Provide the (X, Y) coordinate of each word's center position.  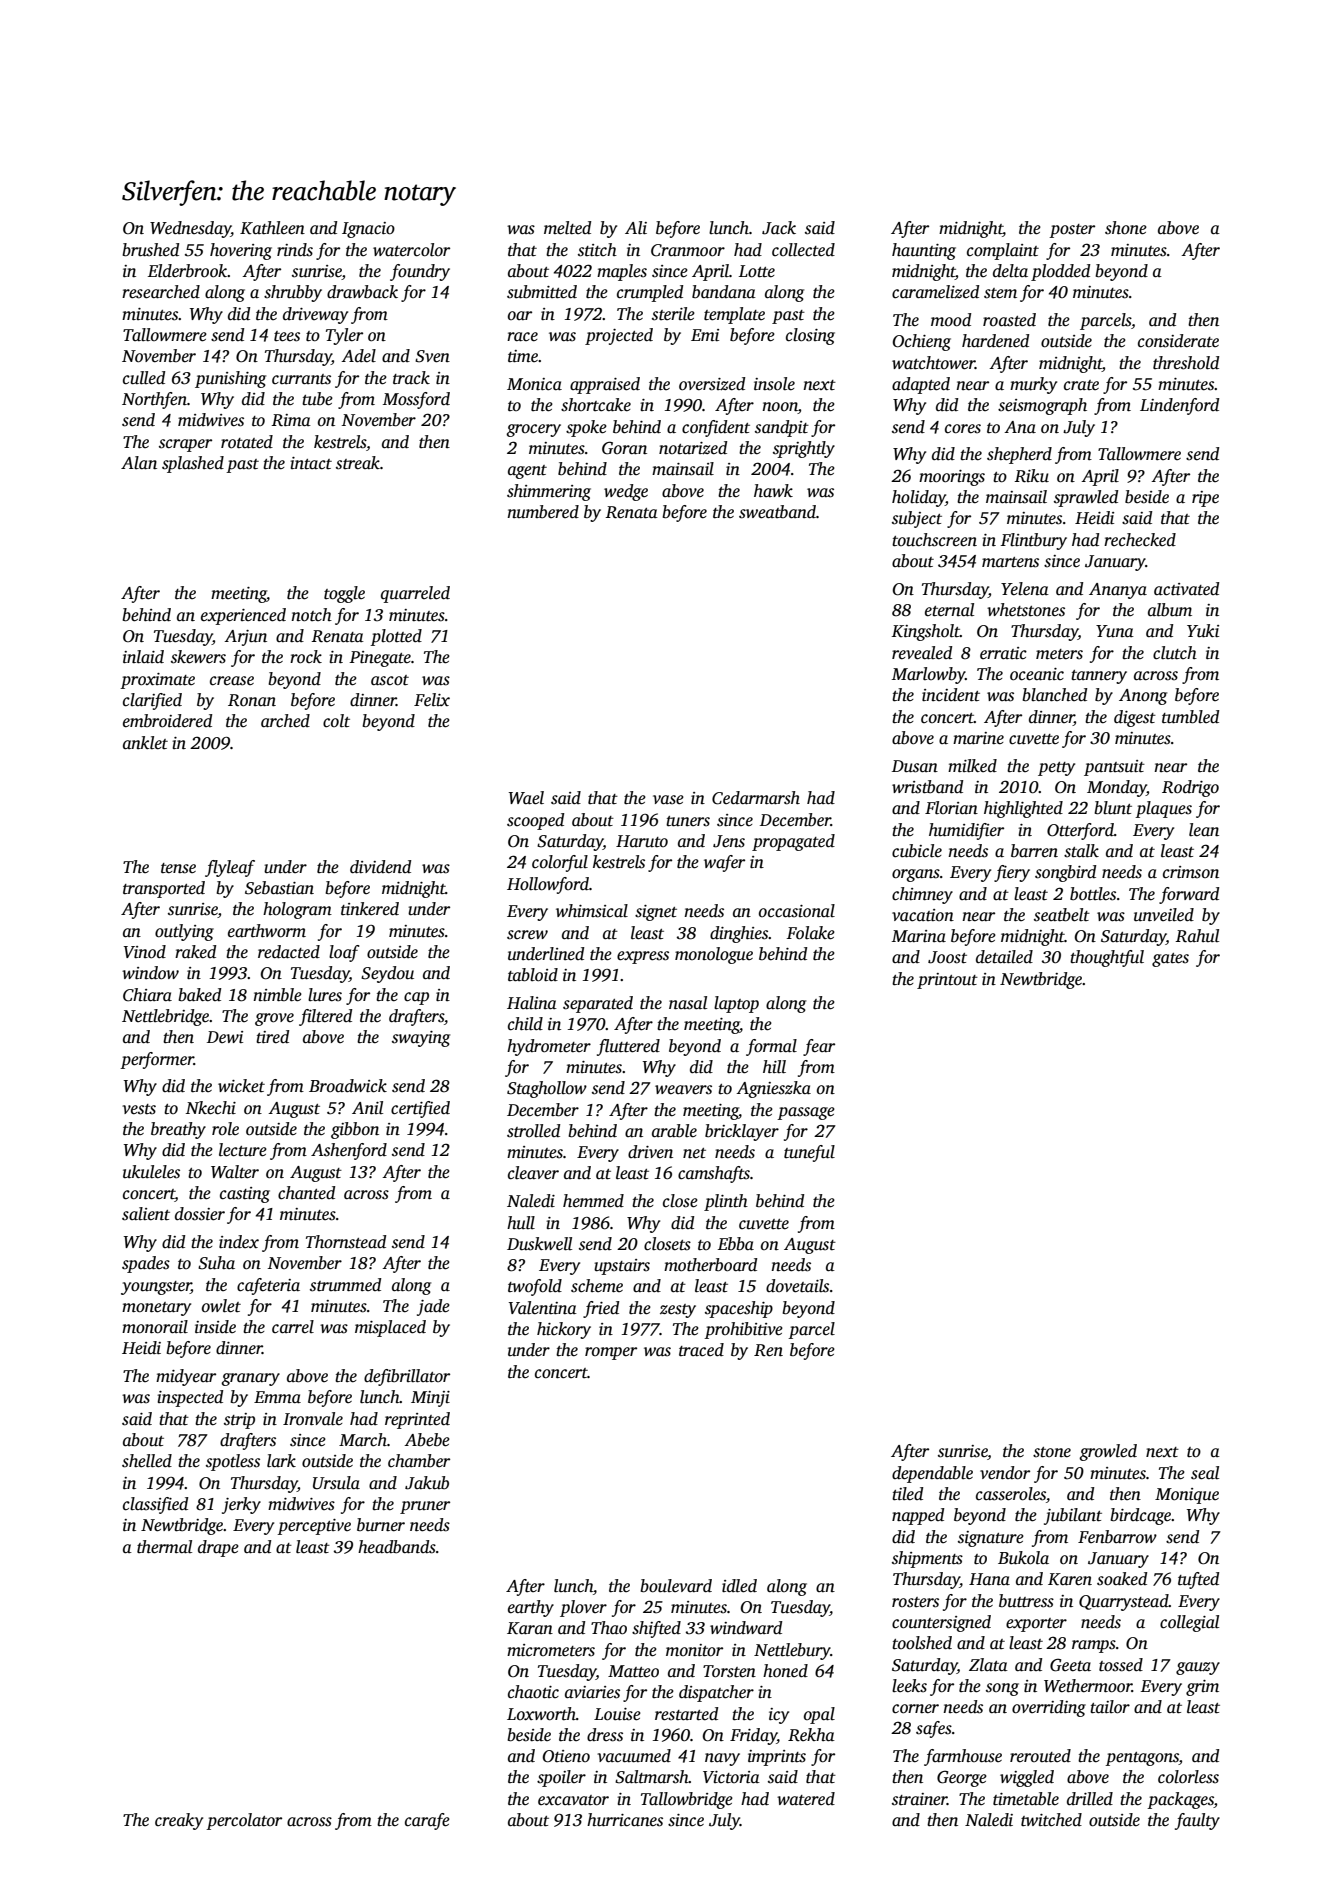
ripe (1205, 499)
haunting (924, 251)
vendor (1005, 1473)
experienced (243, 616)
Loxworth (541, 1714)
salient (146, 1214)
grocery (533, 430)
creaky (179, 1821)
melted (567, 228)
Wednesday (190, 229)
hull (521, 1222)
